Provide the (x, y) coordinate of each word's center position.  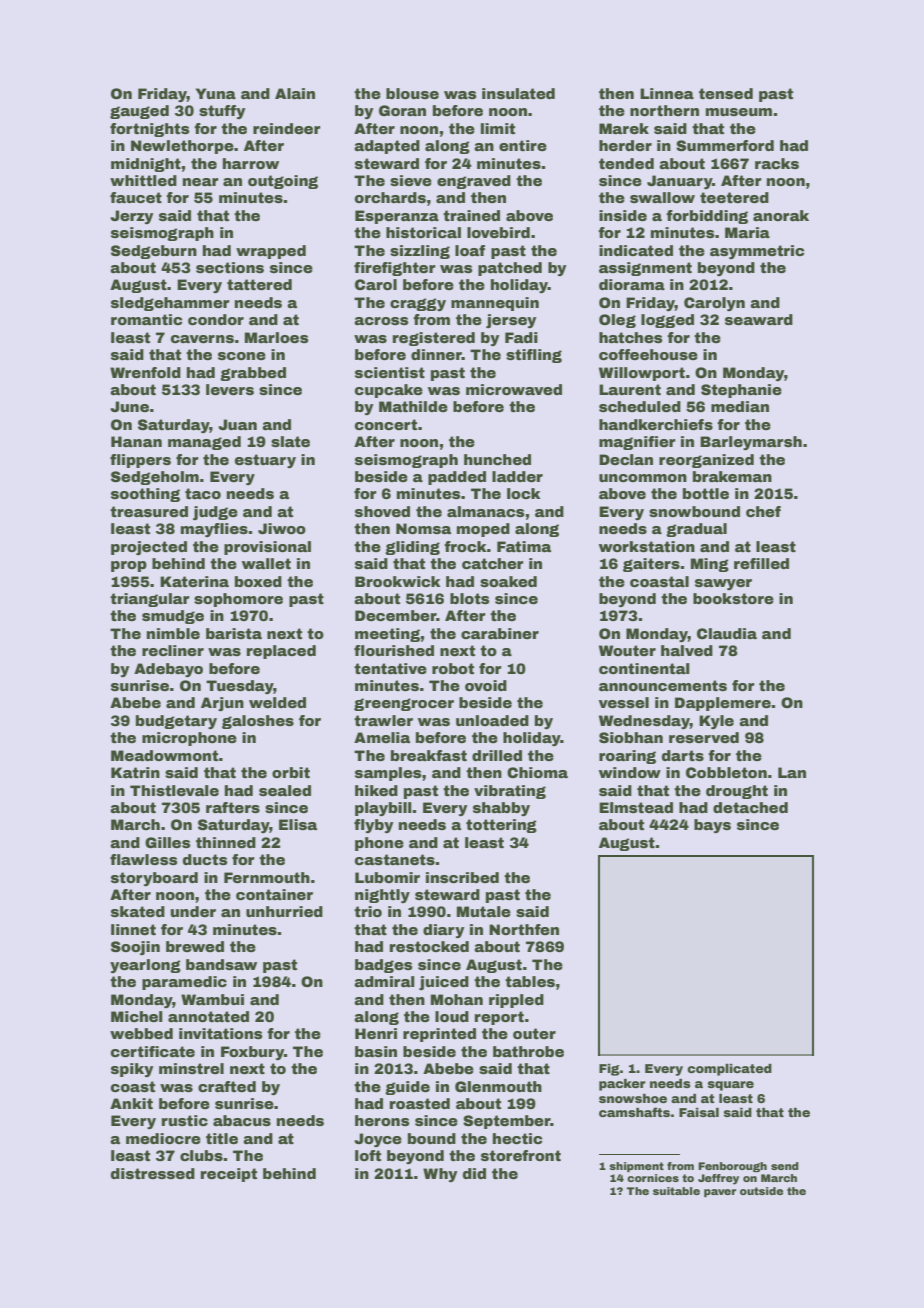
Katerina (194, 581)
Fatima (524, 546)
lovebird (498, 232)
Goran (402, 110)
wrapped (271, 252)
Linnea (667, 93)
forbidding (707, 217)
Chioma (537, 772)
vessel (624, 702)
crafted (227, 1086)
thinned (226, 842)
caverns (202, 339)
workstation (647, 546)
